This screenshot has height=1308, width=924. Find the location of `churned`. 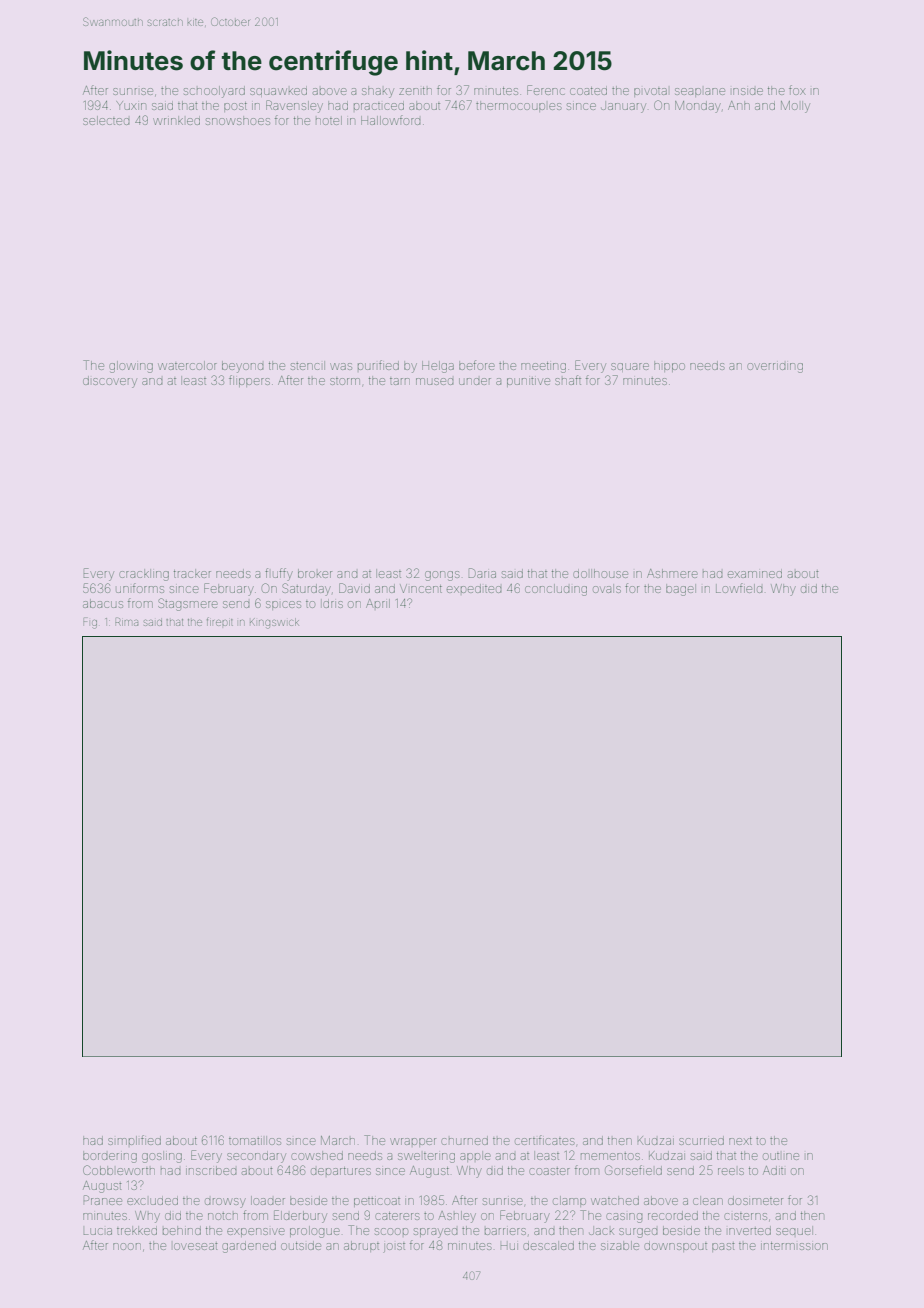

churned is located at coordinates (464, 1140).
